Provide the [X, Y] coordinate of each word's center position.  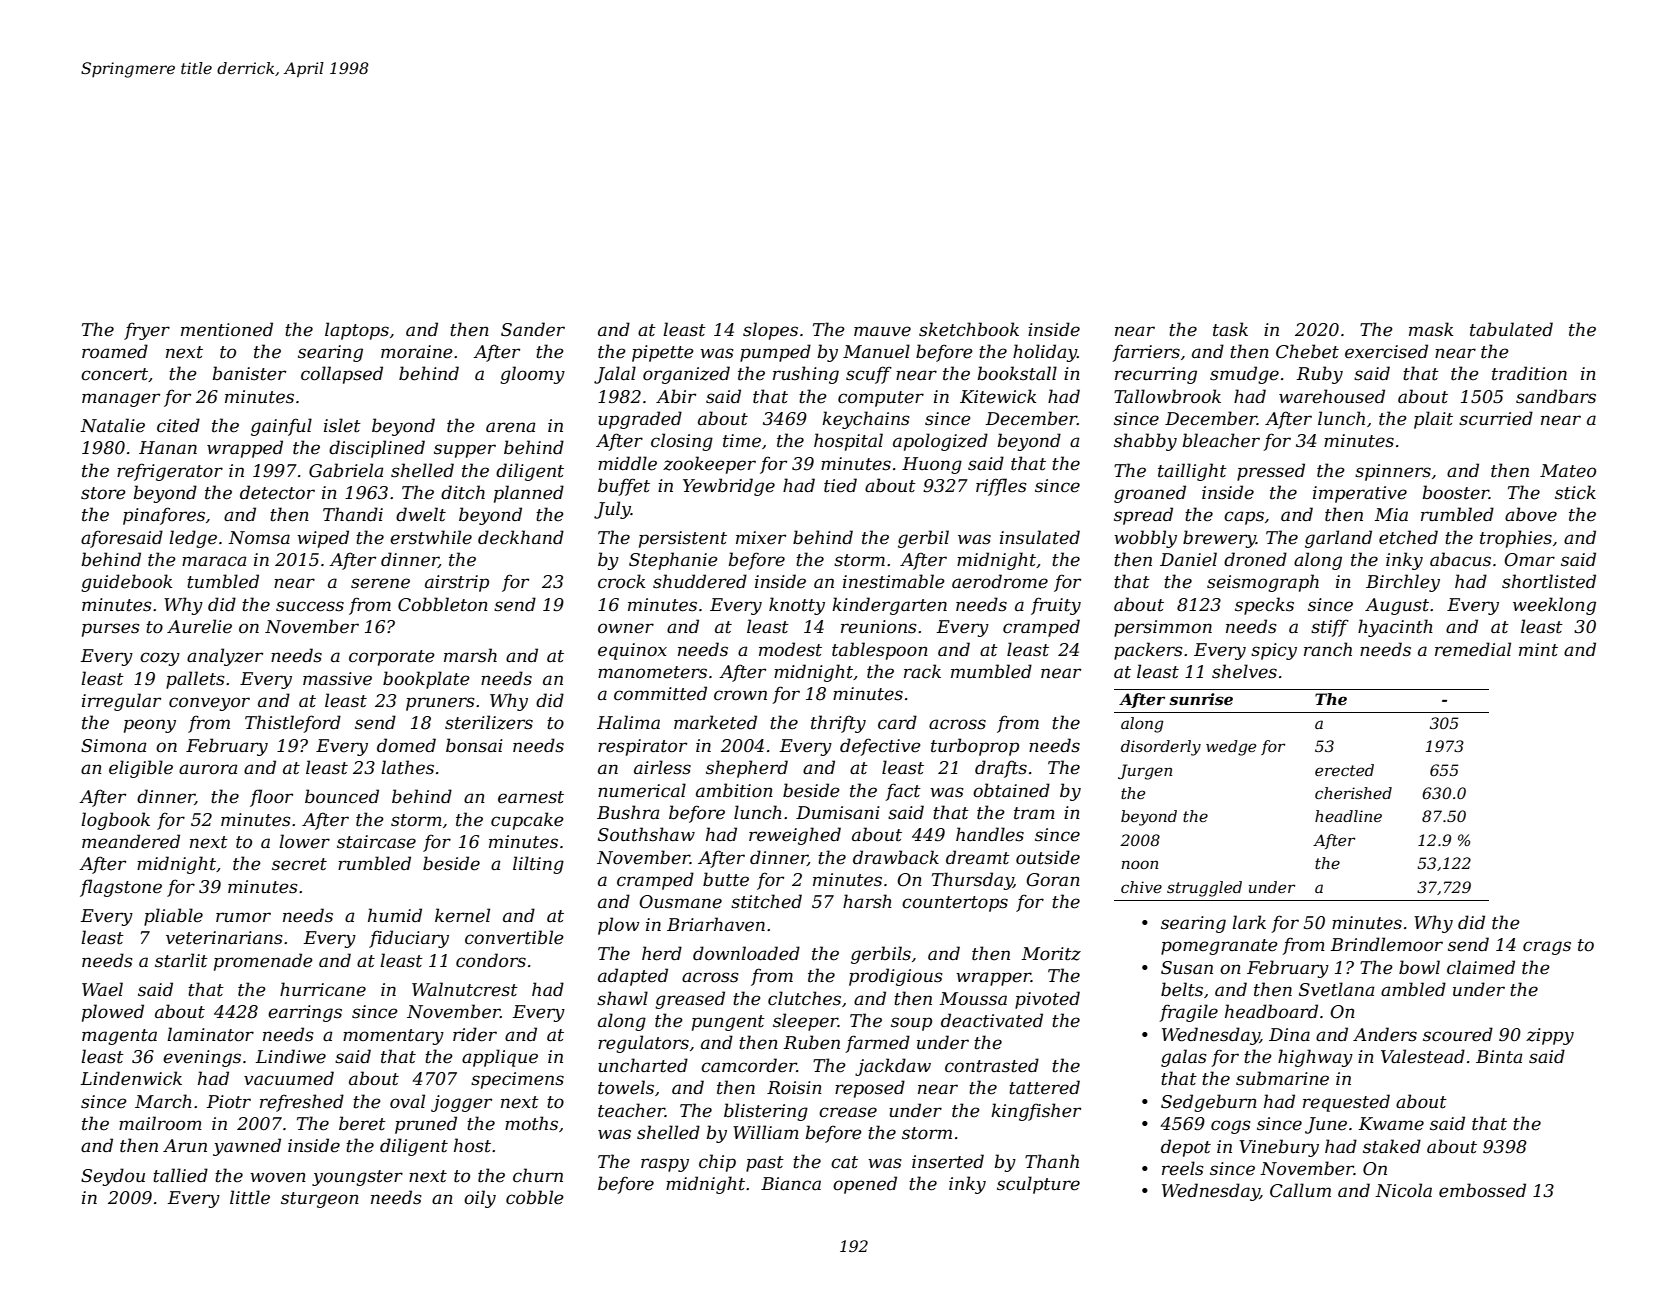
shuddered [700, 581]
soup [911, 1024]
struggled [1204, 889]
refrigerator [170, 472]
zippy [1550, 1036]
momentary [393, 1037]
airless [662, 767]
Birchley [1403, 583]
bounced [342, 796]
